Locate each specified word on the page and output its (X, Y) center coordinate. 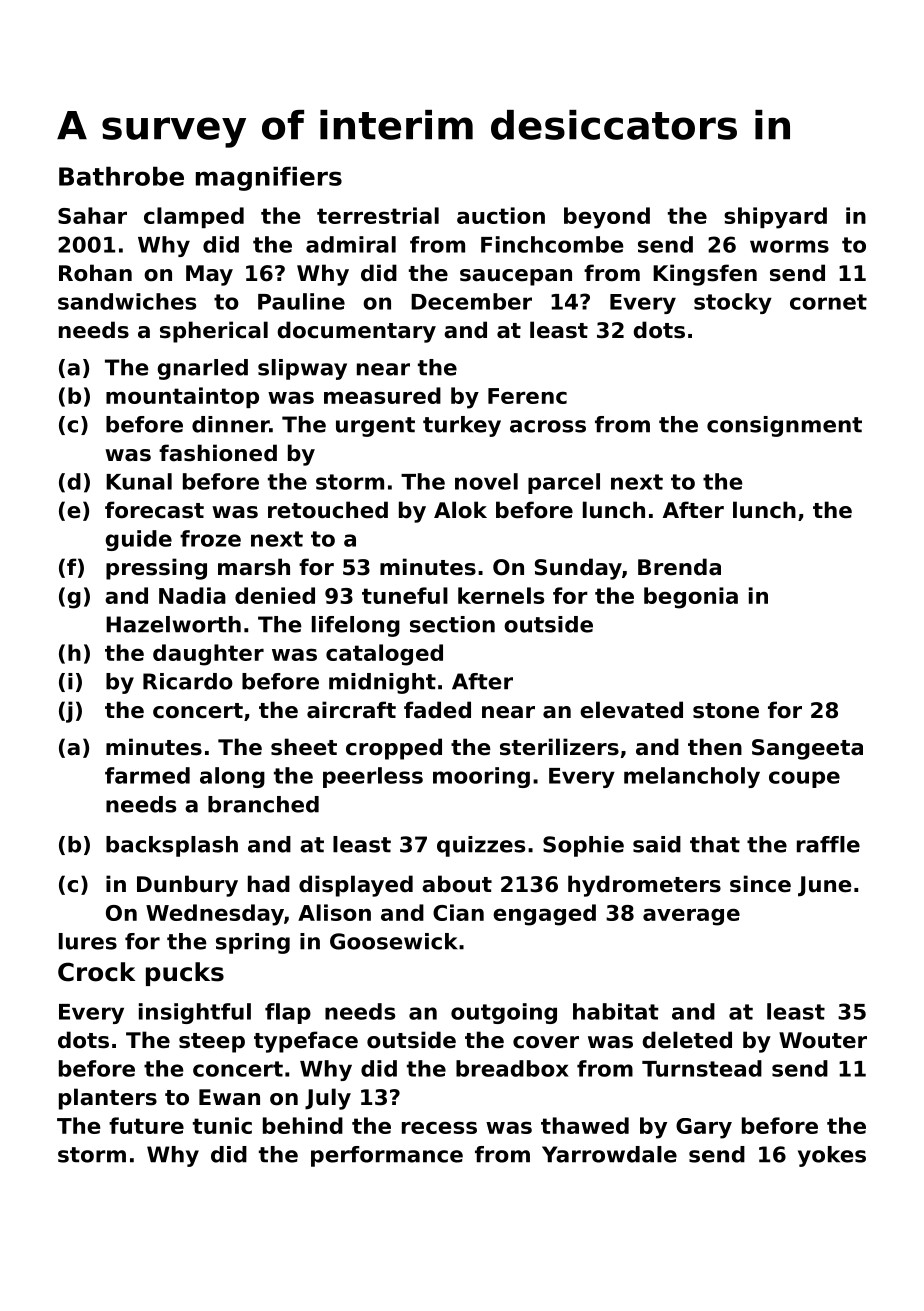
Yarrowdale (609, 1154)
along (232, 777)
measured (382, 395)
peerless (373, 777)
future (146, 1125)
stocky (733, 303)
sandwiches (127, 301)
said (657, 844)
